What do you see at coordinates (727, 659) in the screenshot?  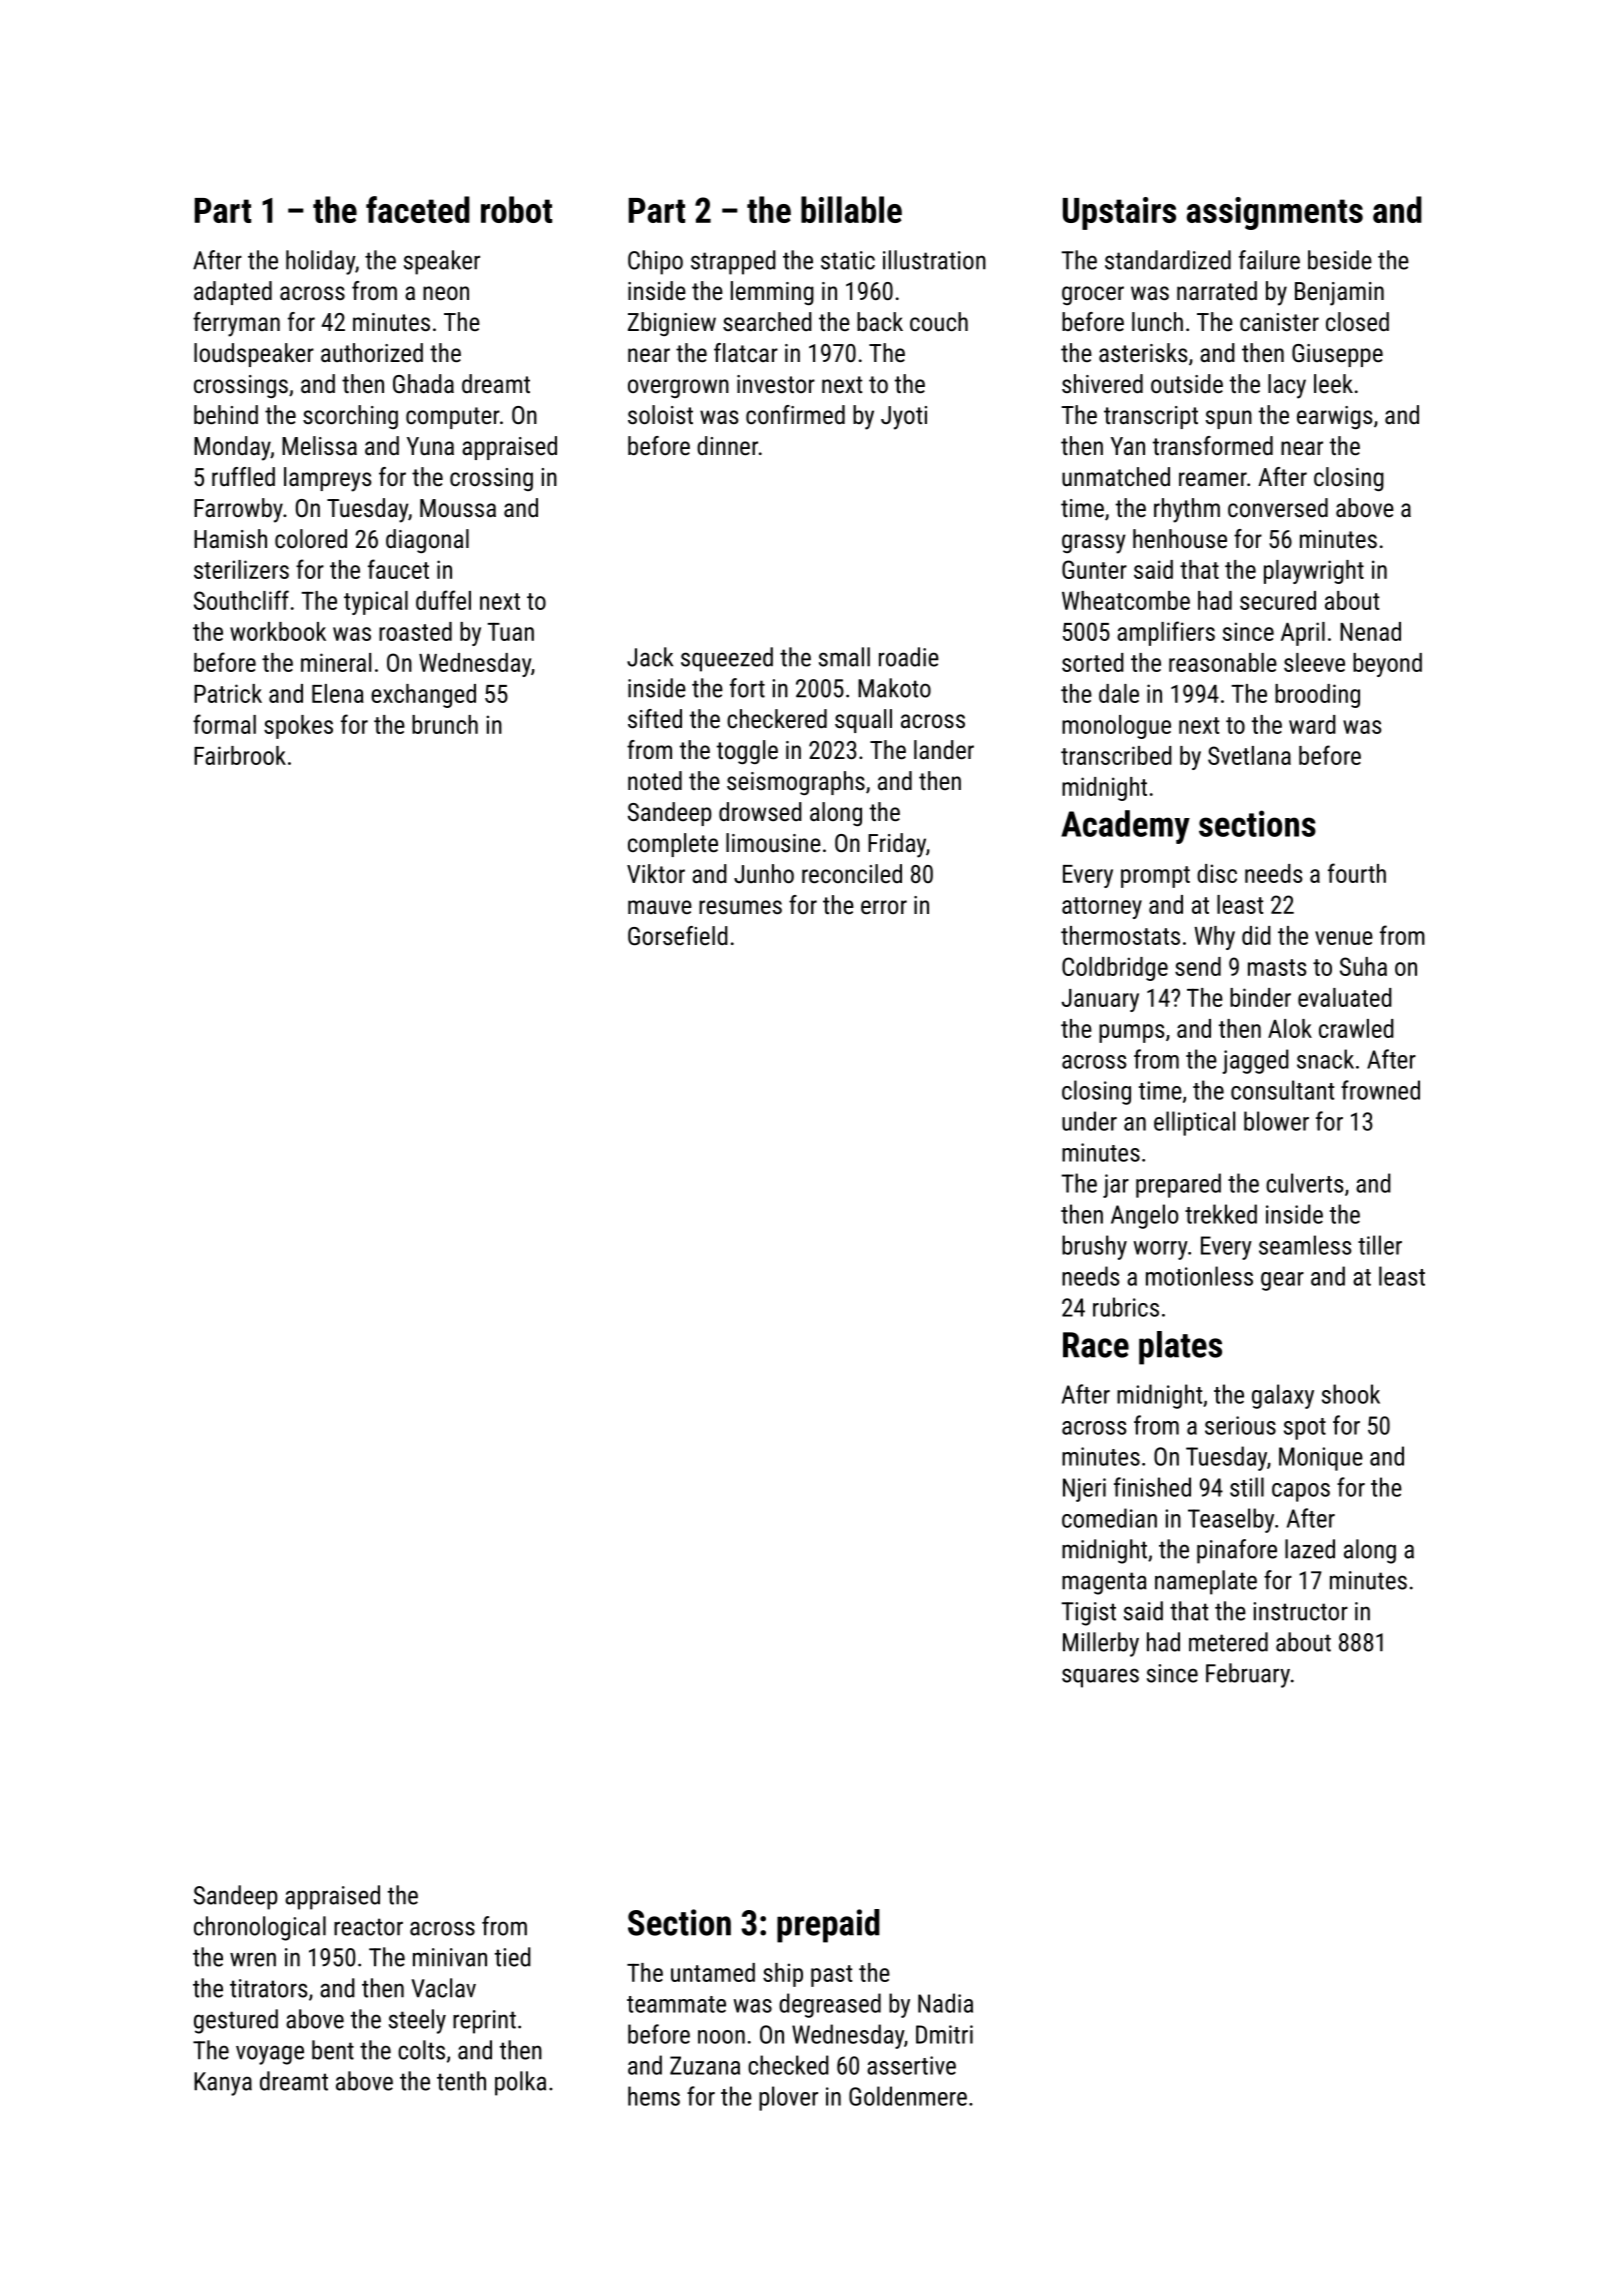 I see `squeezed` at bounding box center [727, 659].
